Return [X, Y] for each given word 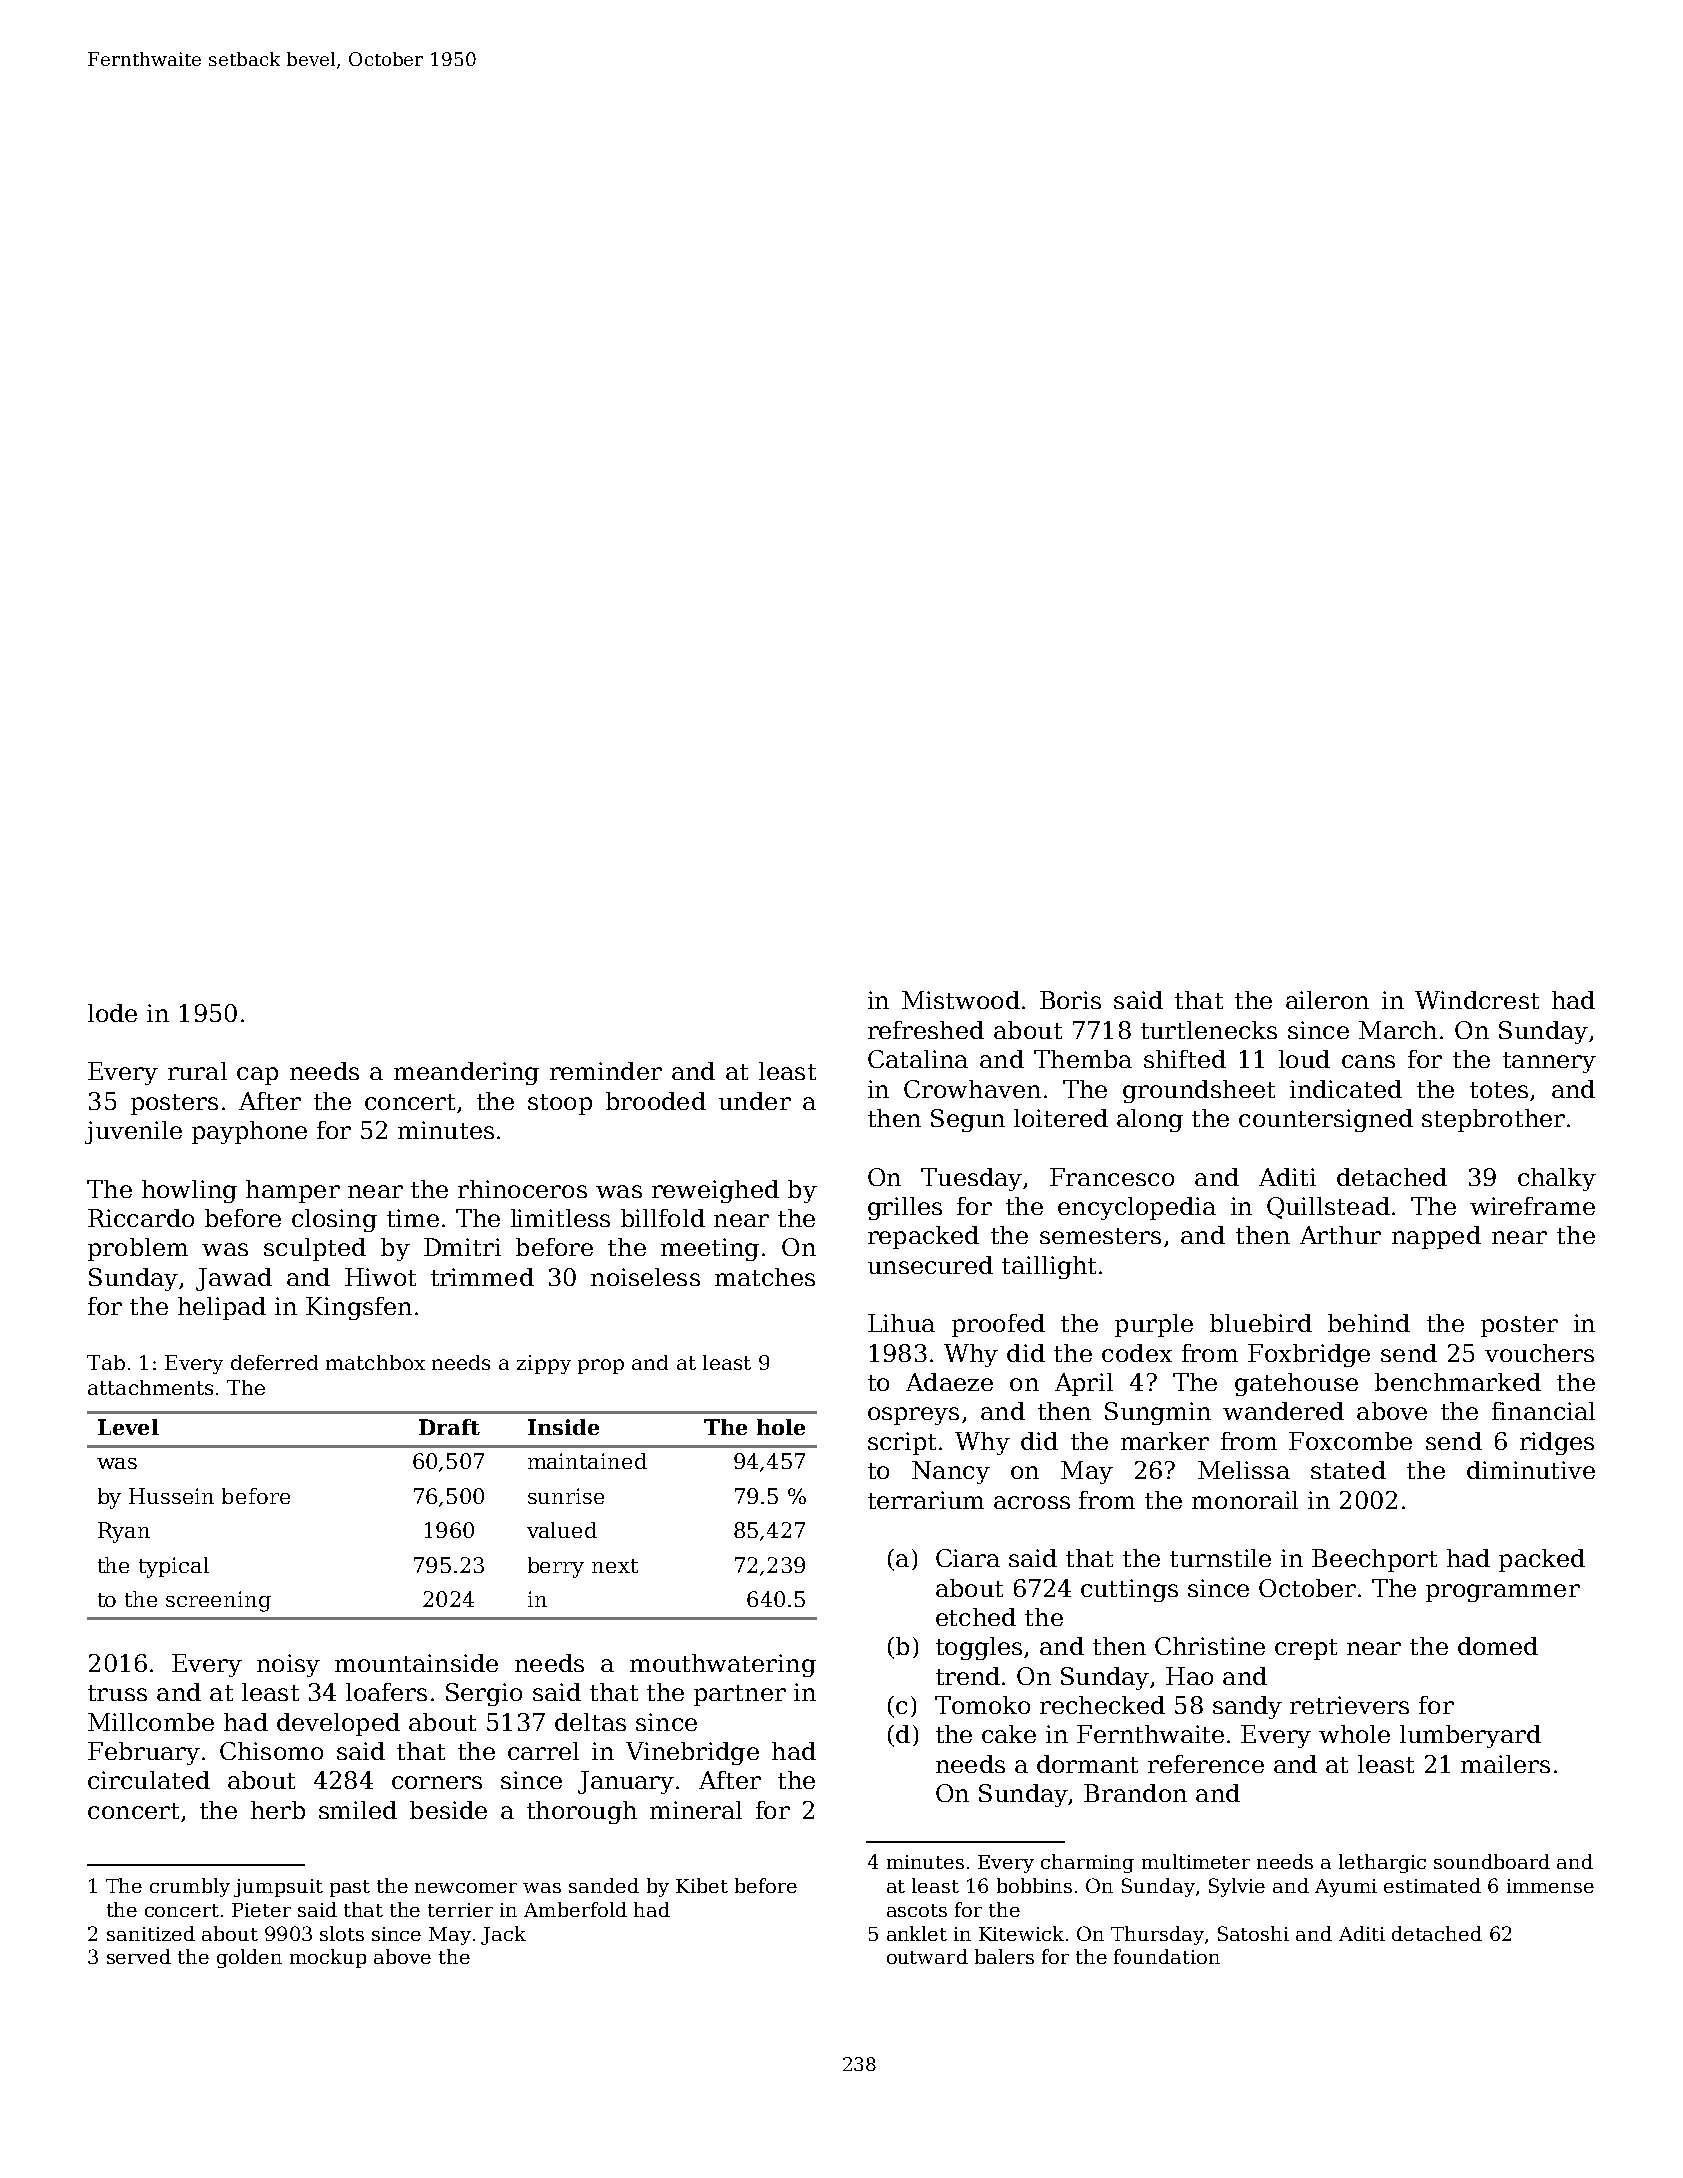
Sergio [484, 1694]
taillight [1049, 1267]
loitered [1061, 1118]
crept [1306, 1649]
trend [968, 1676]
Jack [503, 1935]
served [139, 1956]
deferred [274, 1362]
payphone [249, 1132]
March [1398, 1030]
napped [1436, 1237]
